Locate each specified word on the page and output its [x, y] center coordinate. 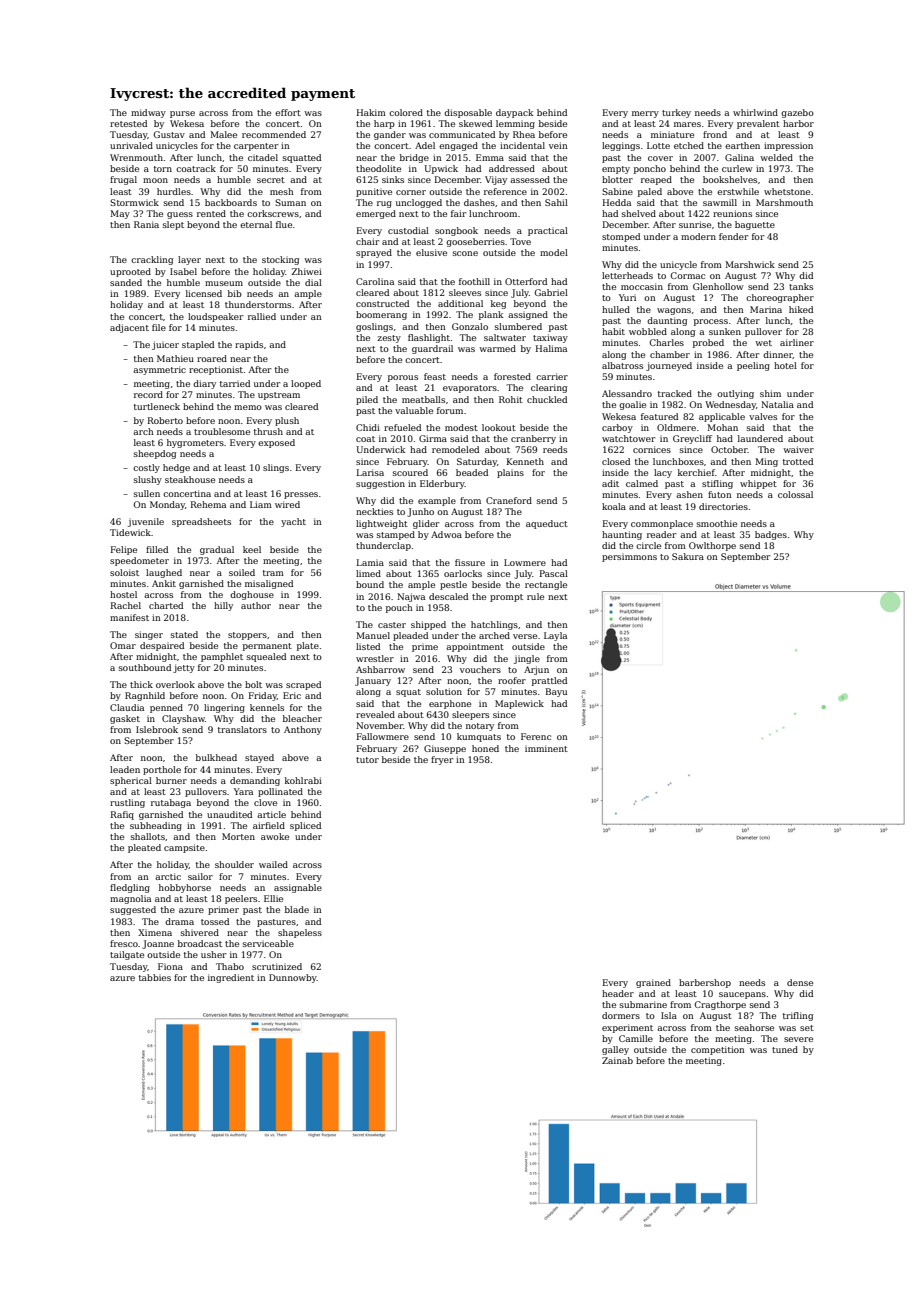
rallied [262, 316]
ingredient [231, 978]
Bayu [556, 692]
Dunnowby [293, 978]
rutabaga [171, 803]
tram [273, 573]
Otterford [526, 281]
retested [128, 123]
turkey [676, 113]
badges [771, 535]
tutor [367, 760]
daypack [514, 113]
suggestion [380, 484]
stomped [621, 237]
